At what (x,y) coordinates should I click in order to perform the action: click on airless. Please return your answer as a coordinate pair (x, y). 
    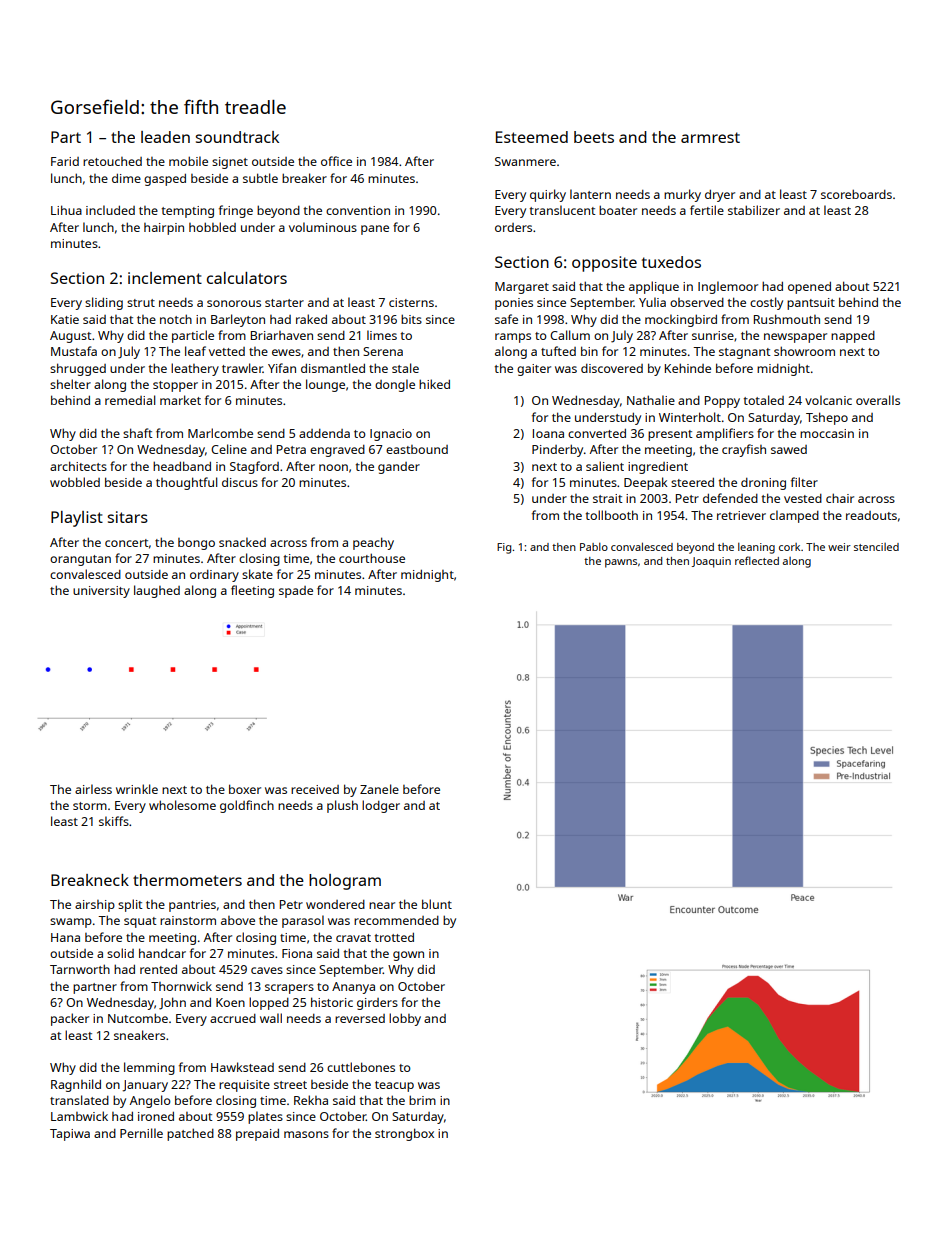
    Looking at the image, I should click on (93, 789).
